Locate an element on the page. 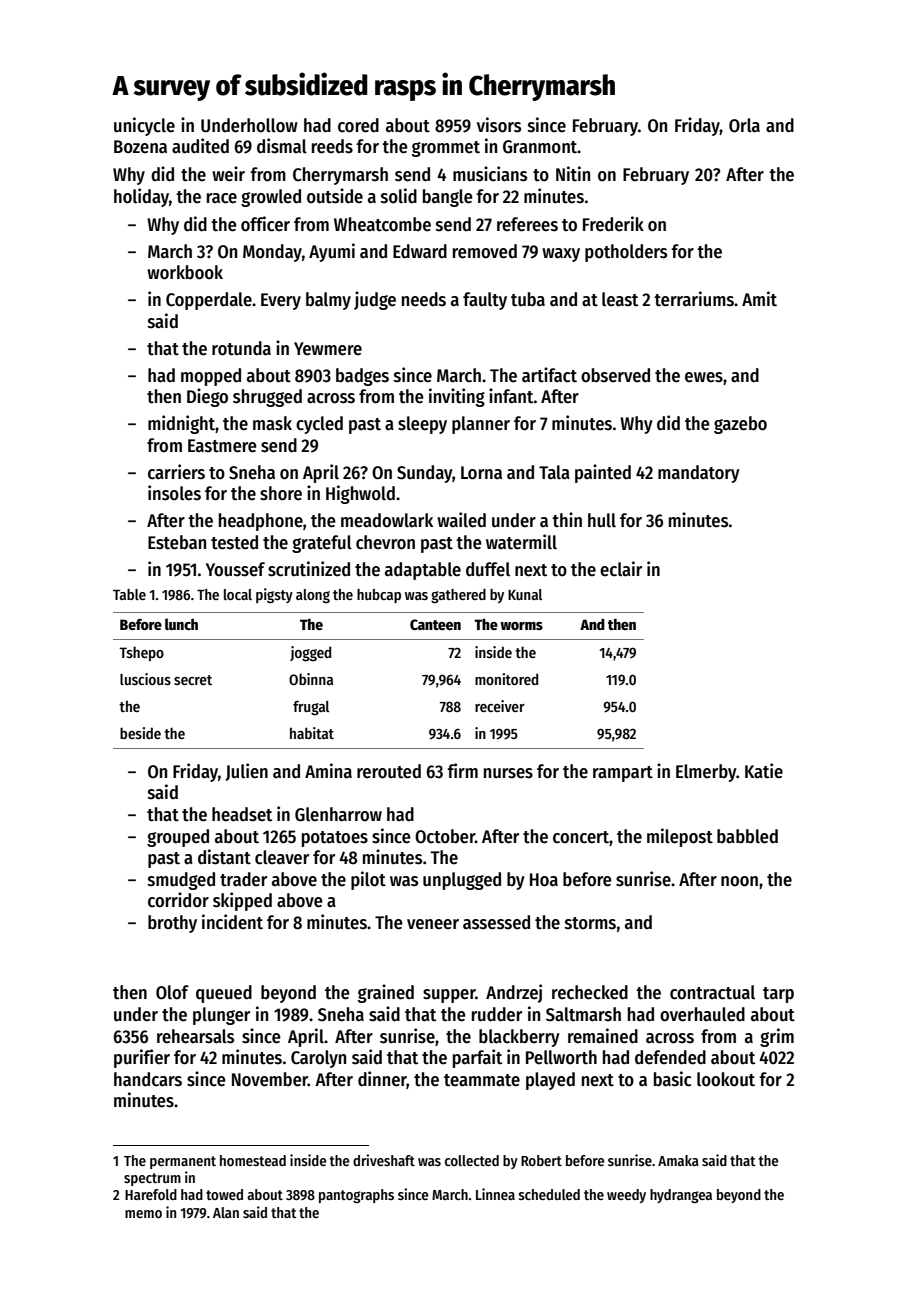  Tala is located at coordinates (554, 472).
